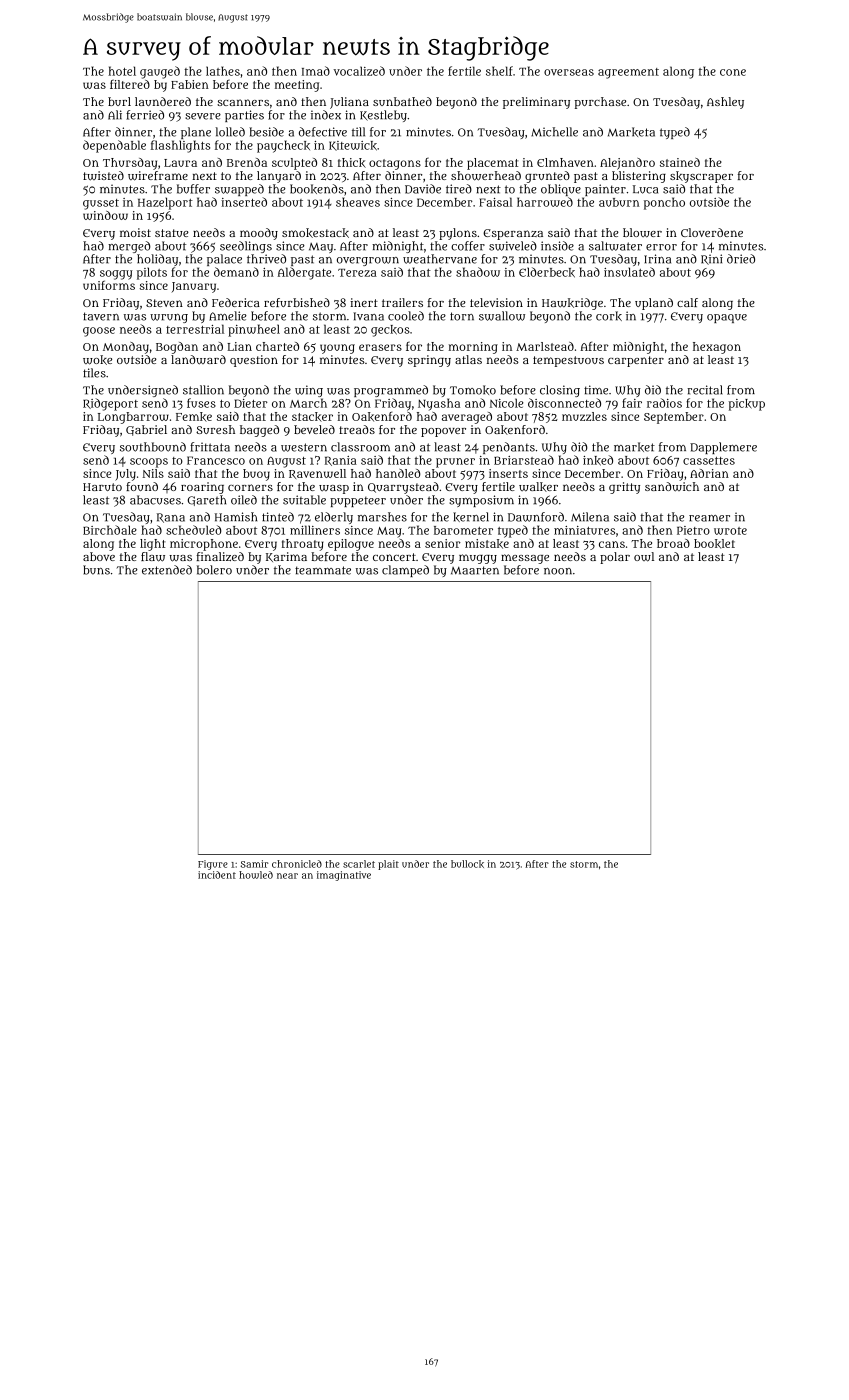 The image size is (849, 1400). Describe the element at coordinates (475, 570) in the screenshot. I see `Maarten` at that location.
